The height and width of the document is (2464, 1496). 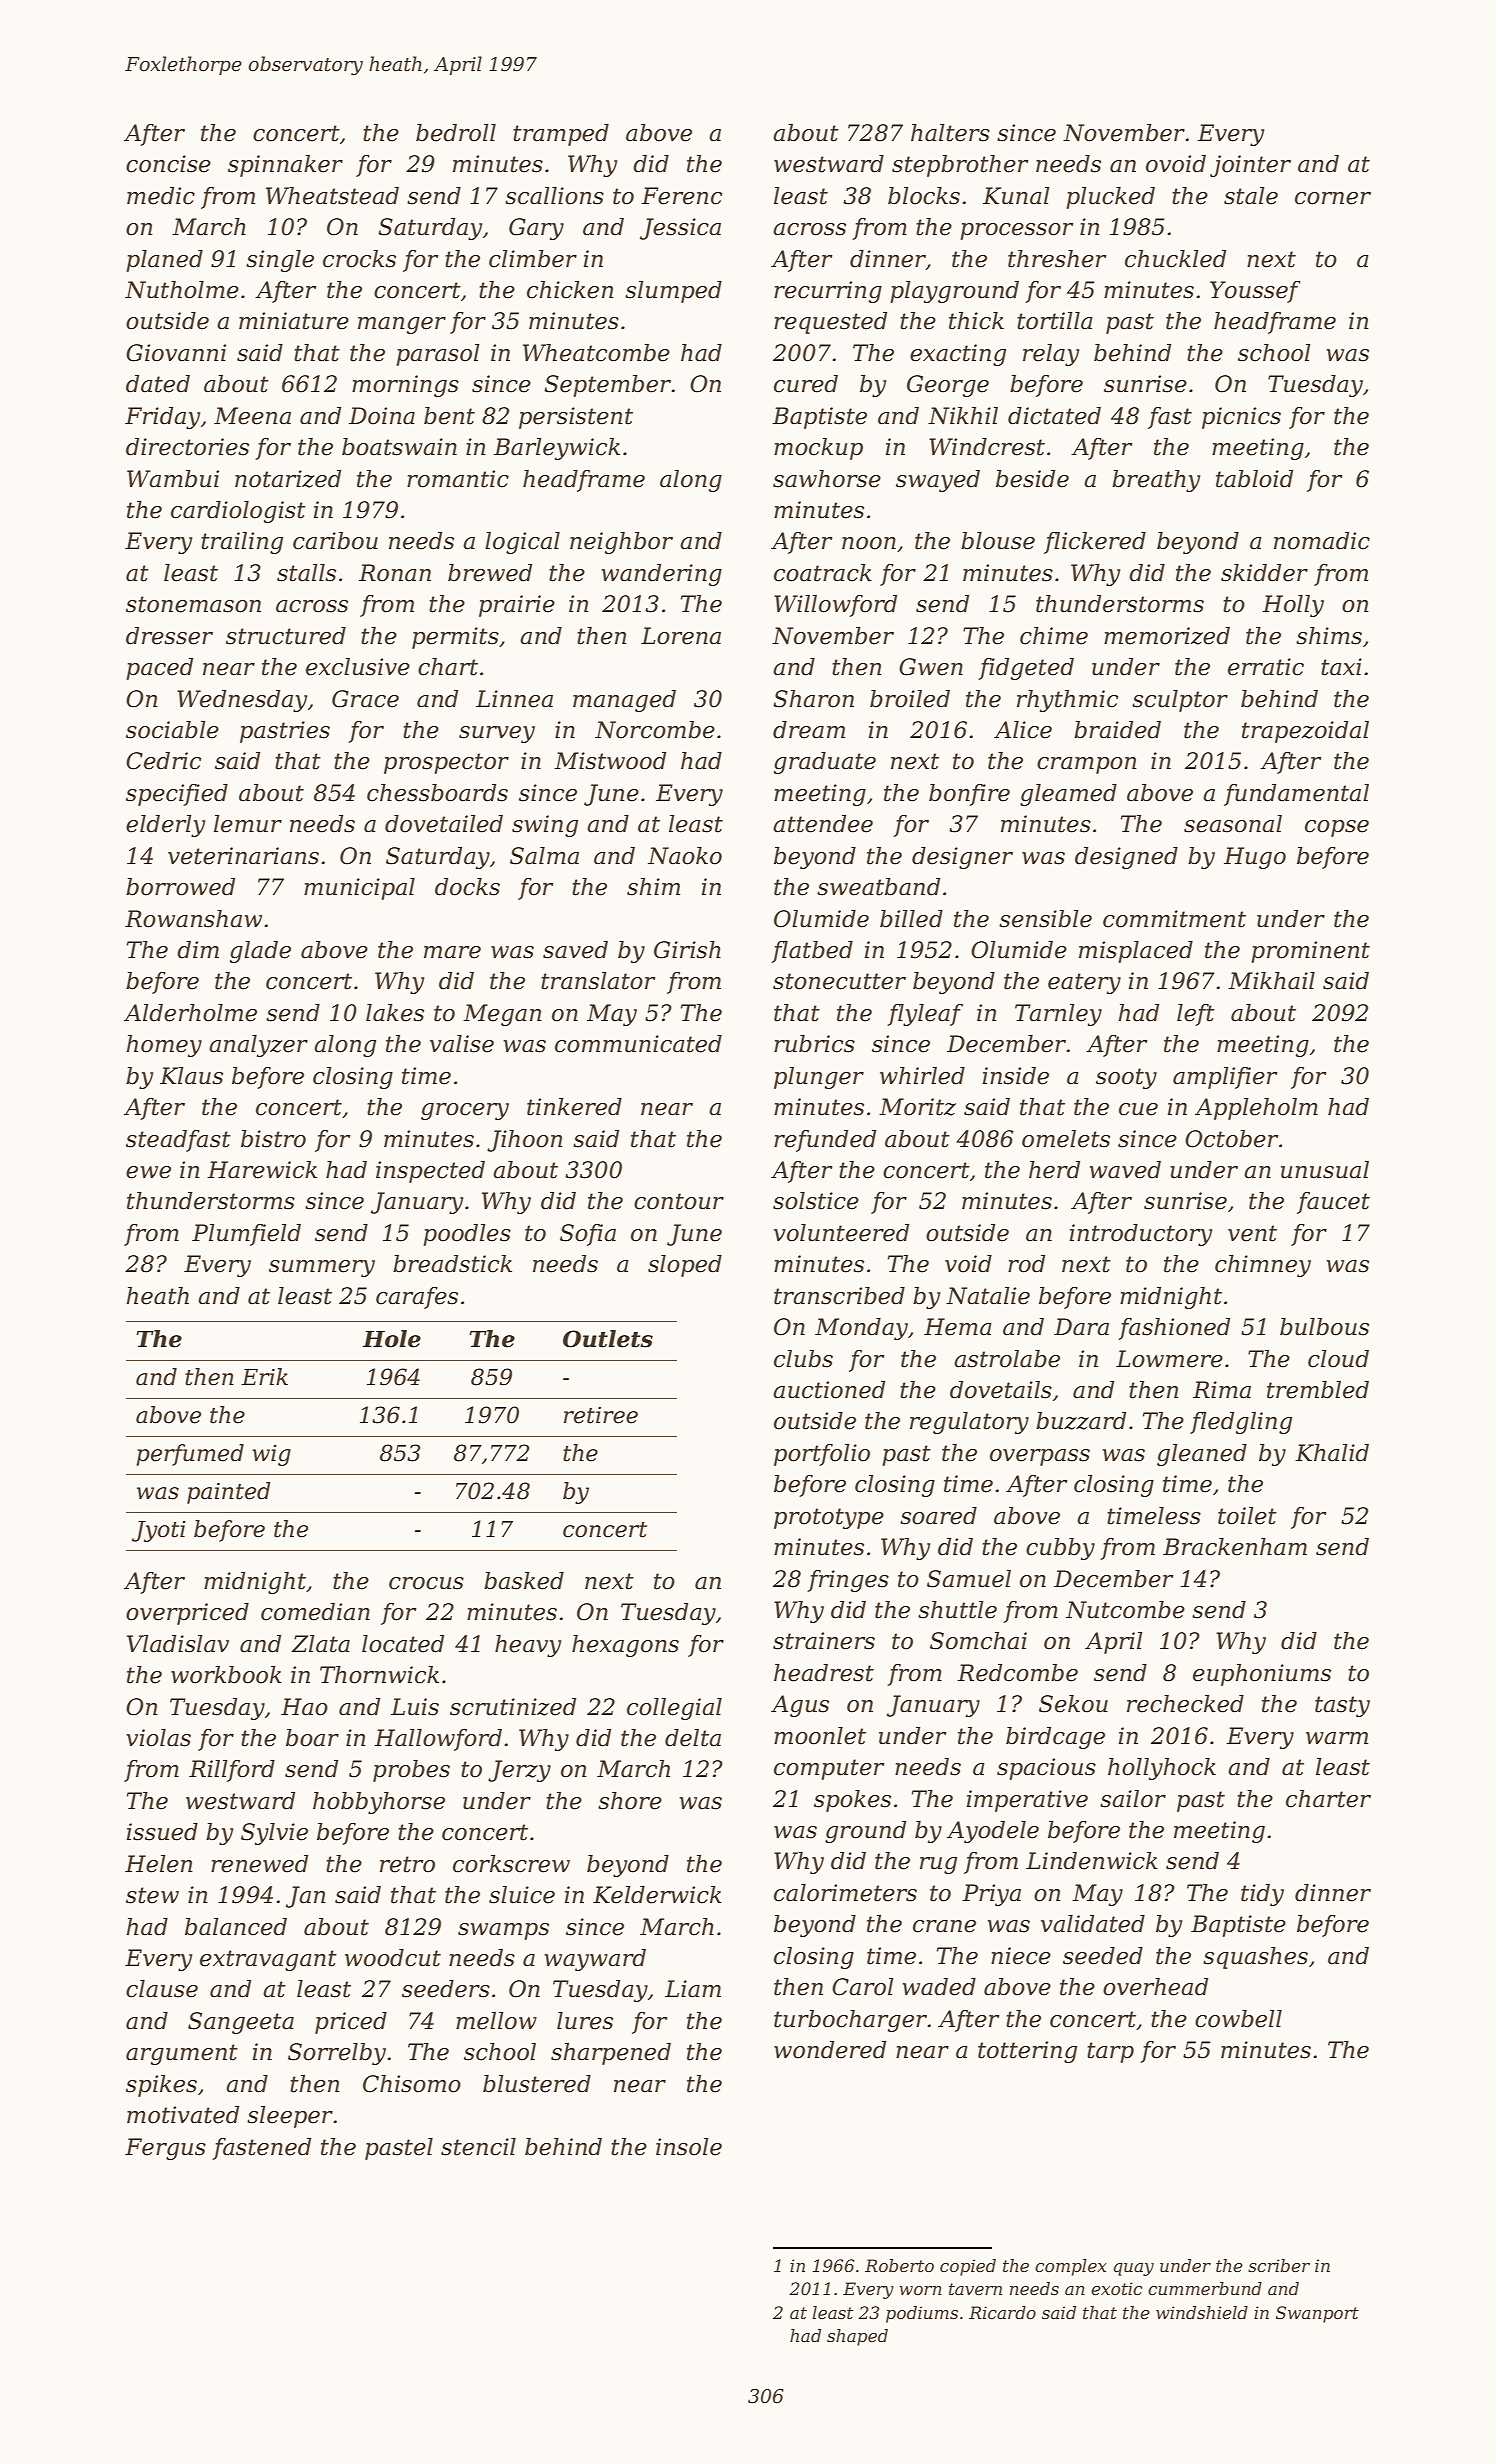 I want to click on homey, so click(x=164, y=1046).
